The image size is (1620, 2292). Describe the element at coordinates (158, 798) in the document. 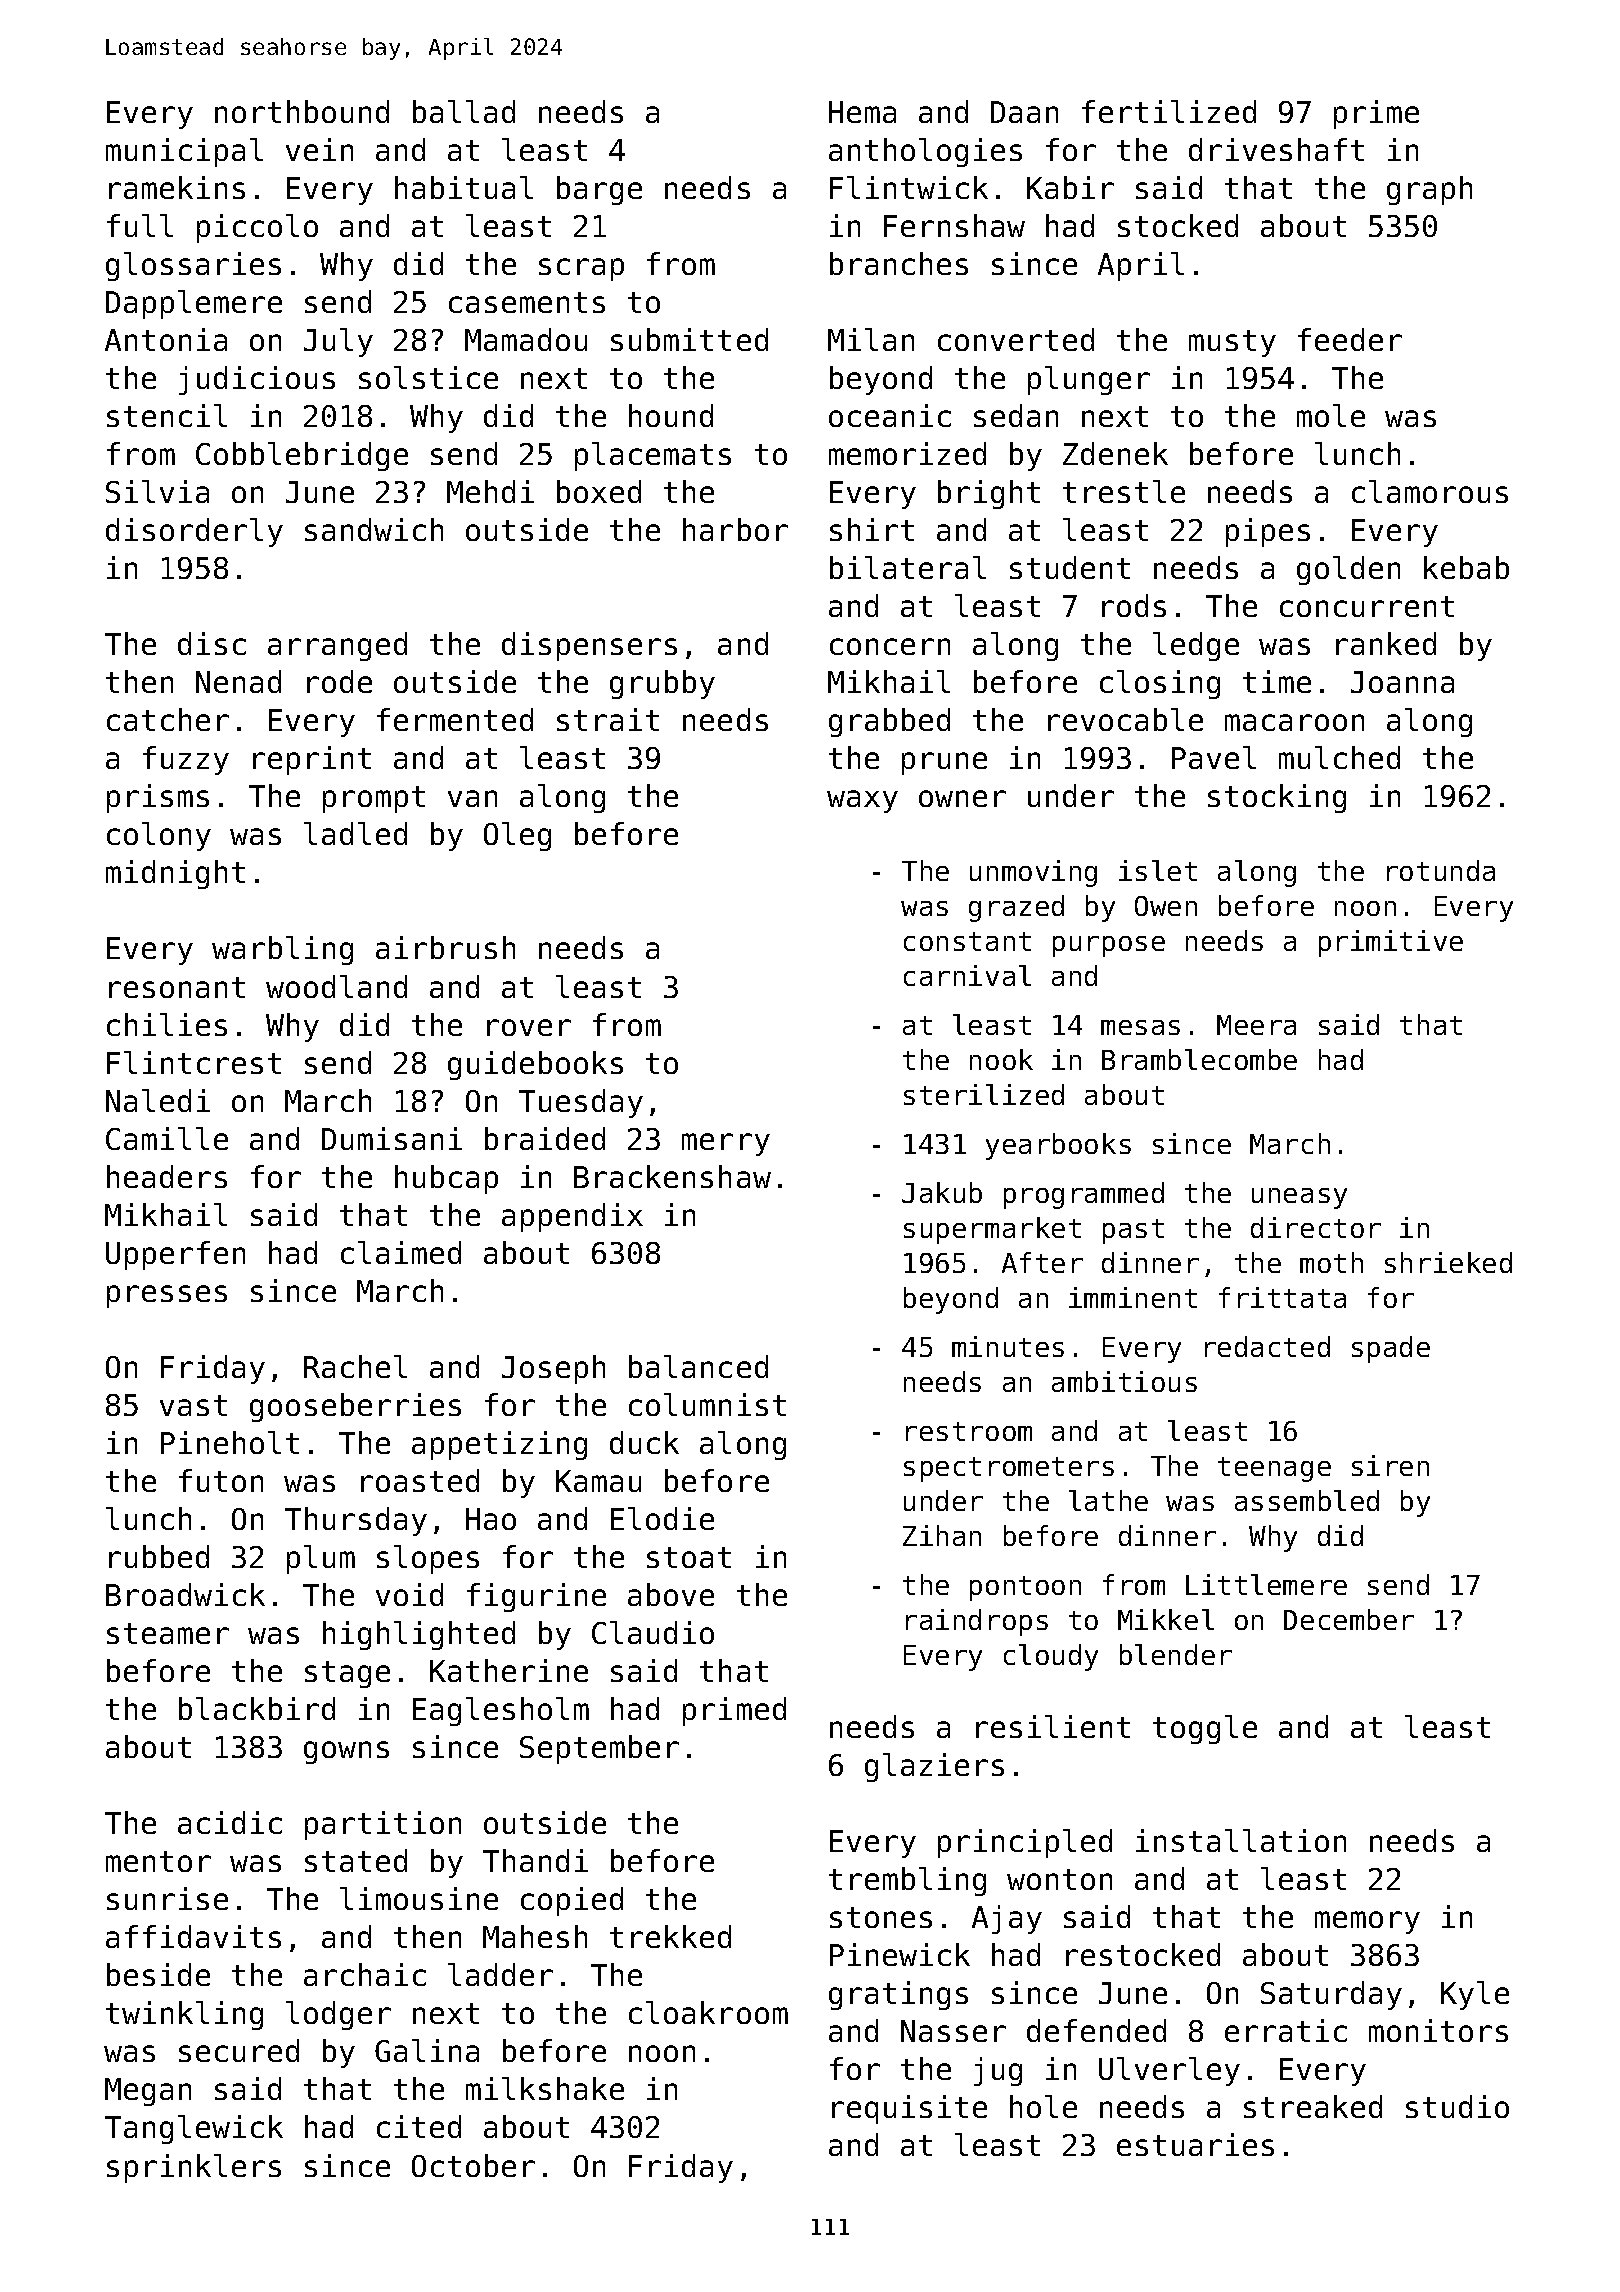

I see `prisms` at that location.
